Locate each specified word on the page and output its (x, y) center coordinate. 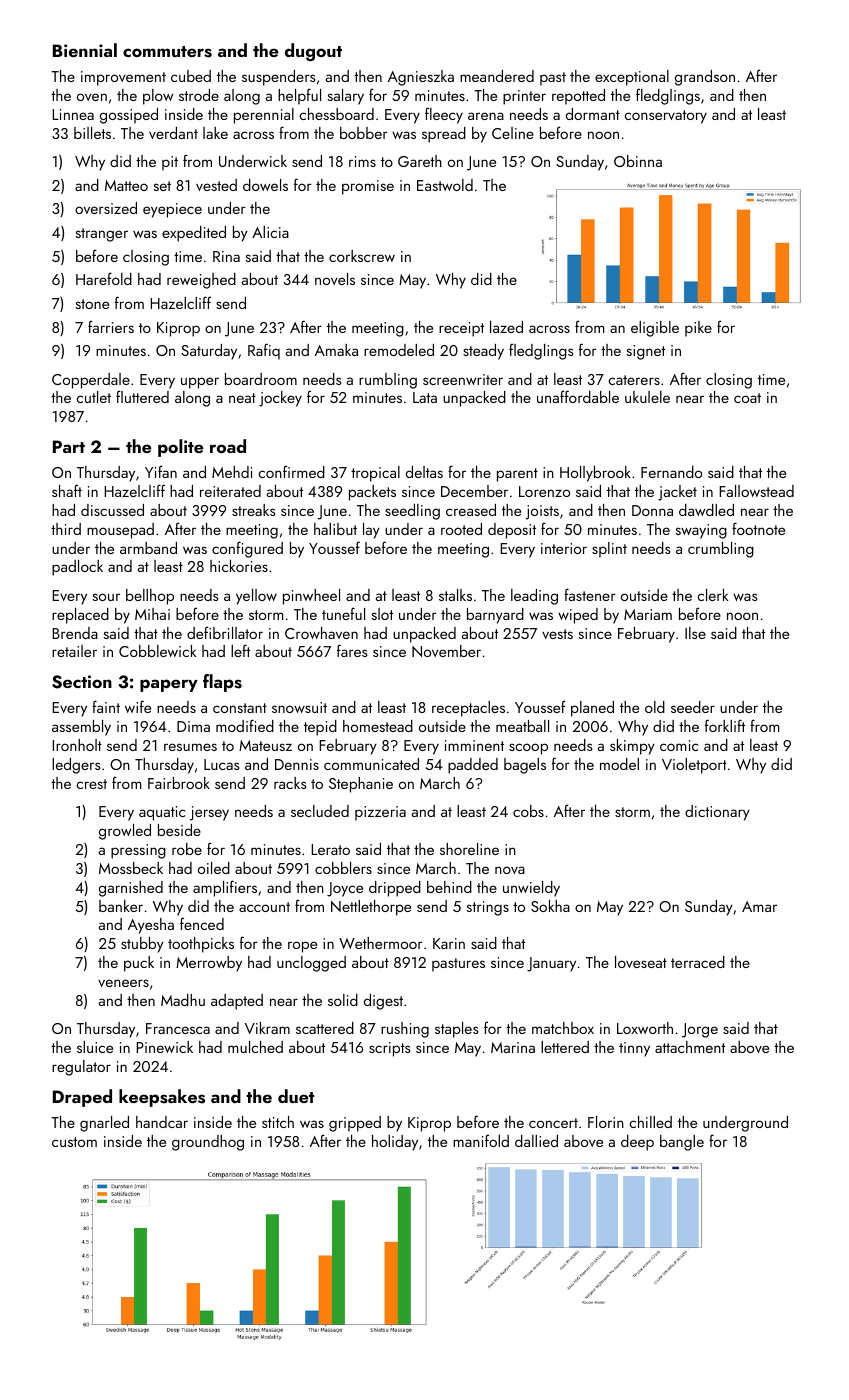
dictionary (717, 813)
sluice (95, 1047)
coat (747, 398)
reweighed (201, 281)
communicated (371, 764)
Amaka (336, 350)
